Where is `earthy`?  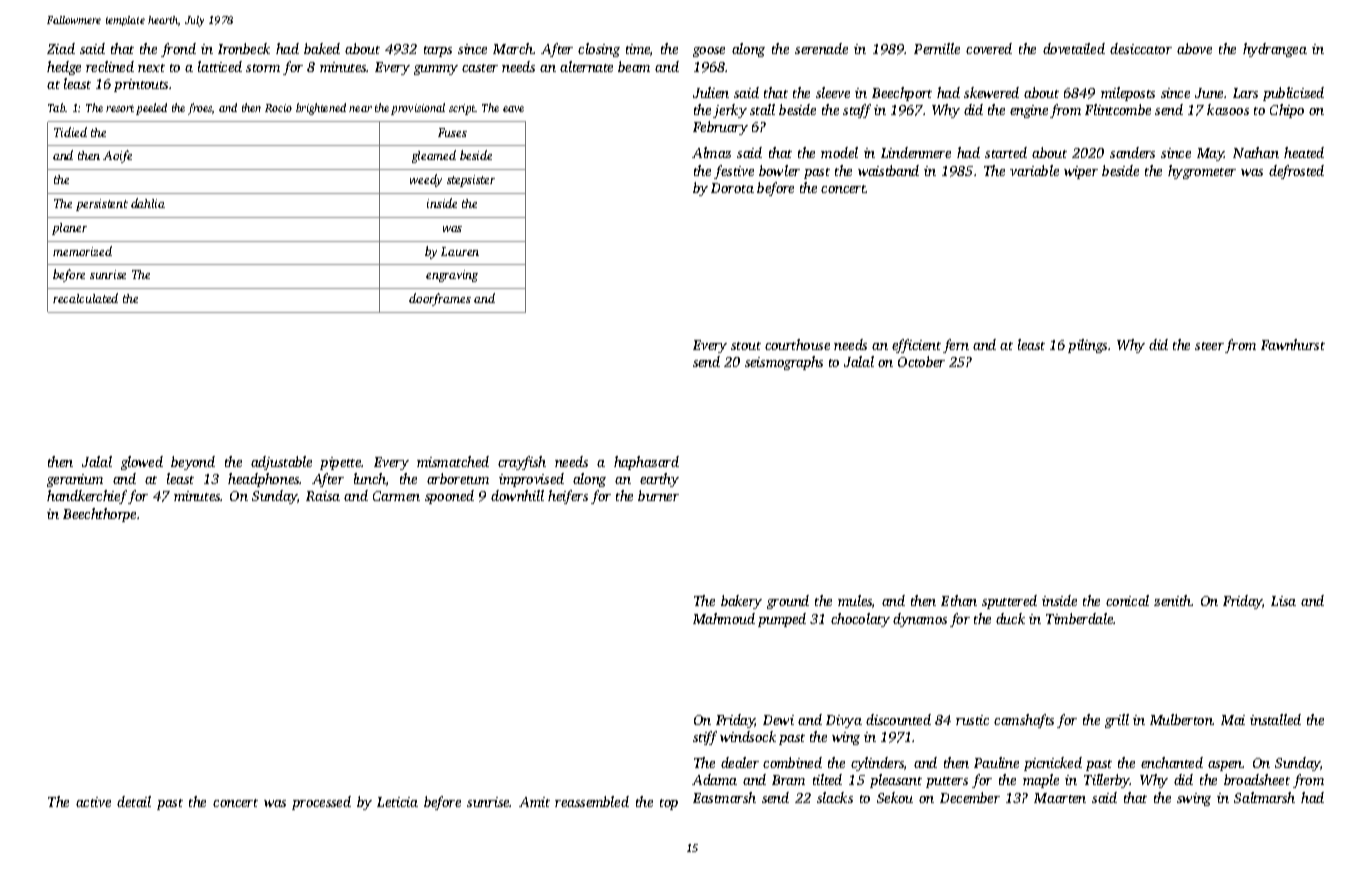
earthy is located at coordinates (659, 480).
